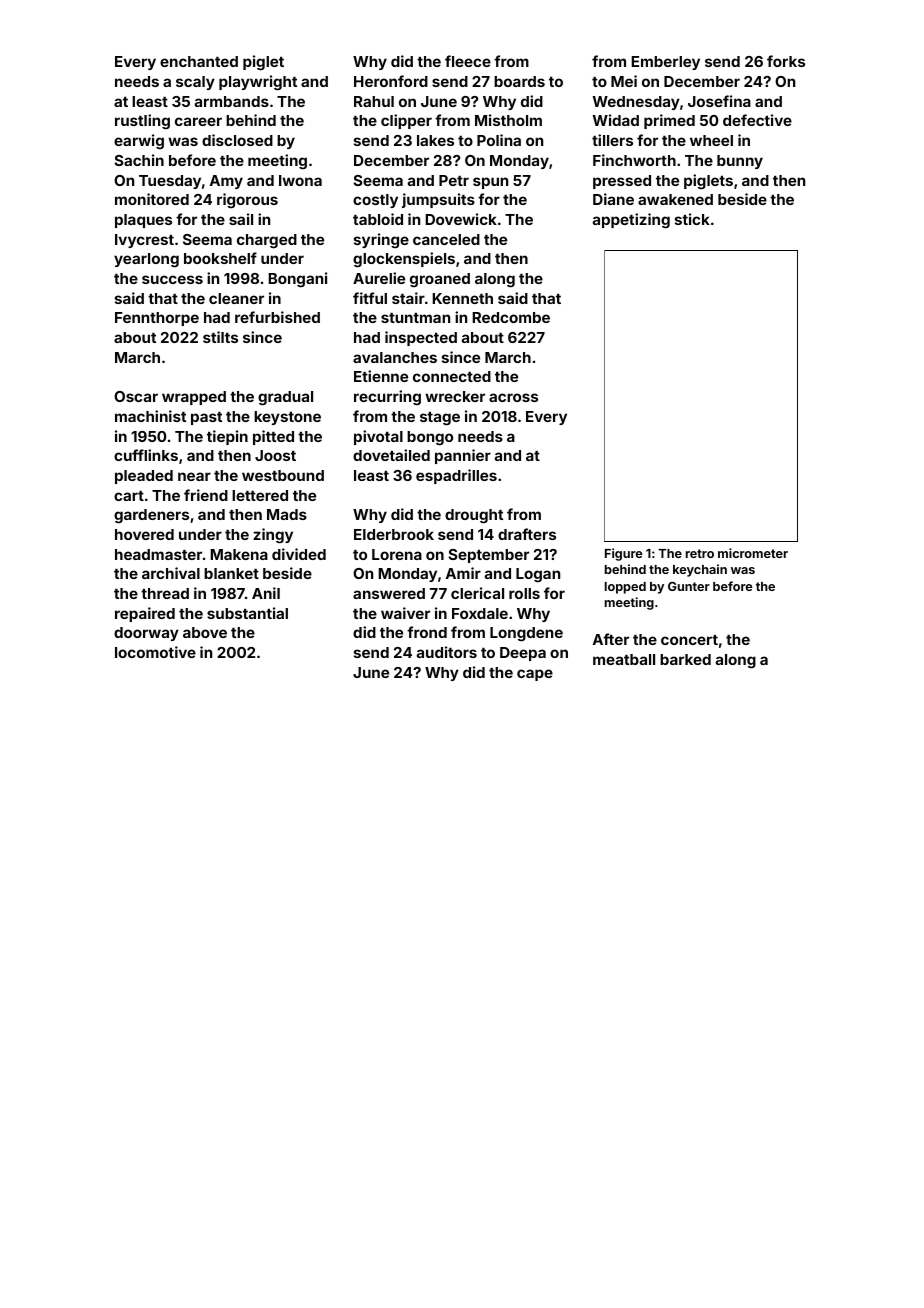 This screenshot has width=924, height=1308. What do you see at coordinates (624, 81) in the screenshot?
I see `Mei` at bounding box center [624, 81].
